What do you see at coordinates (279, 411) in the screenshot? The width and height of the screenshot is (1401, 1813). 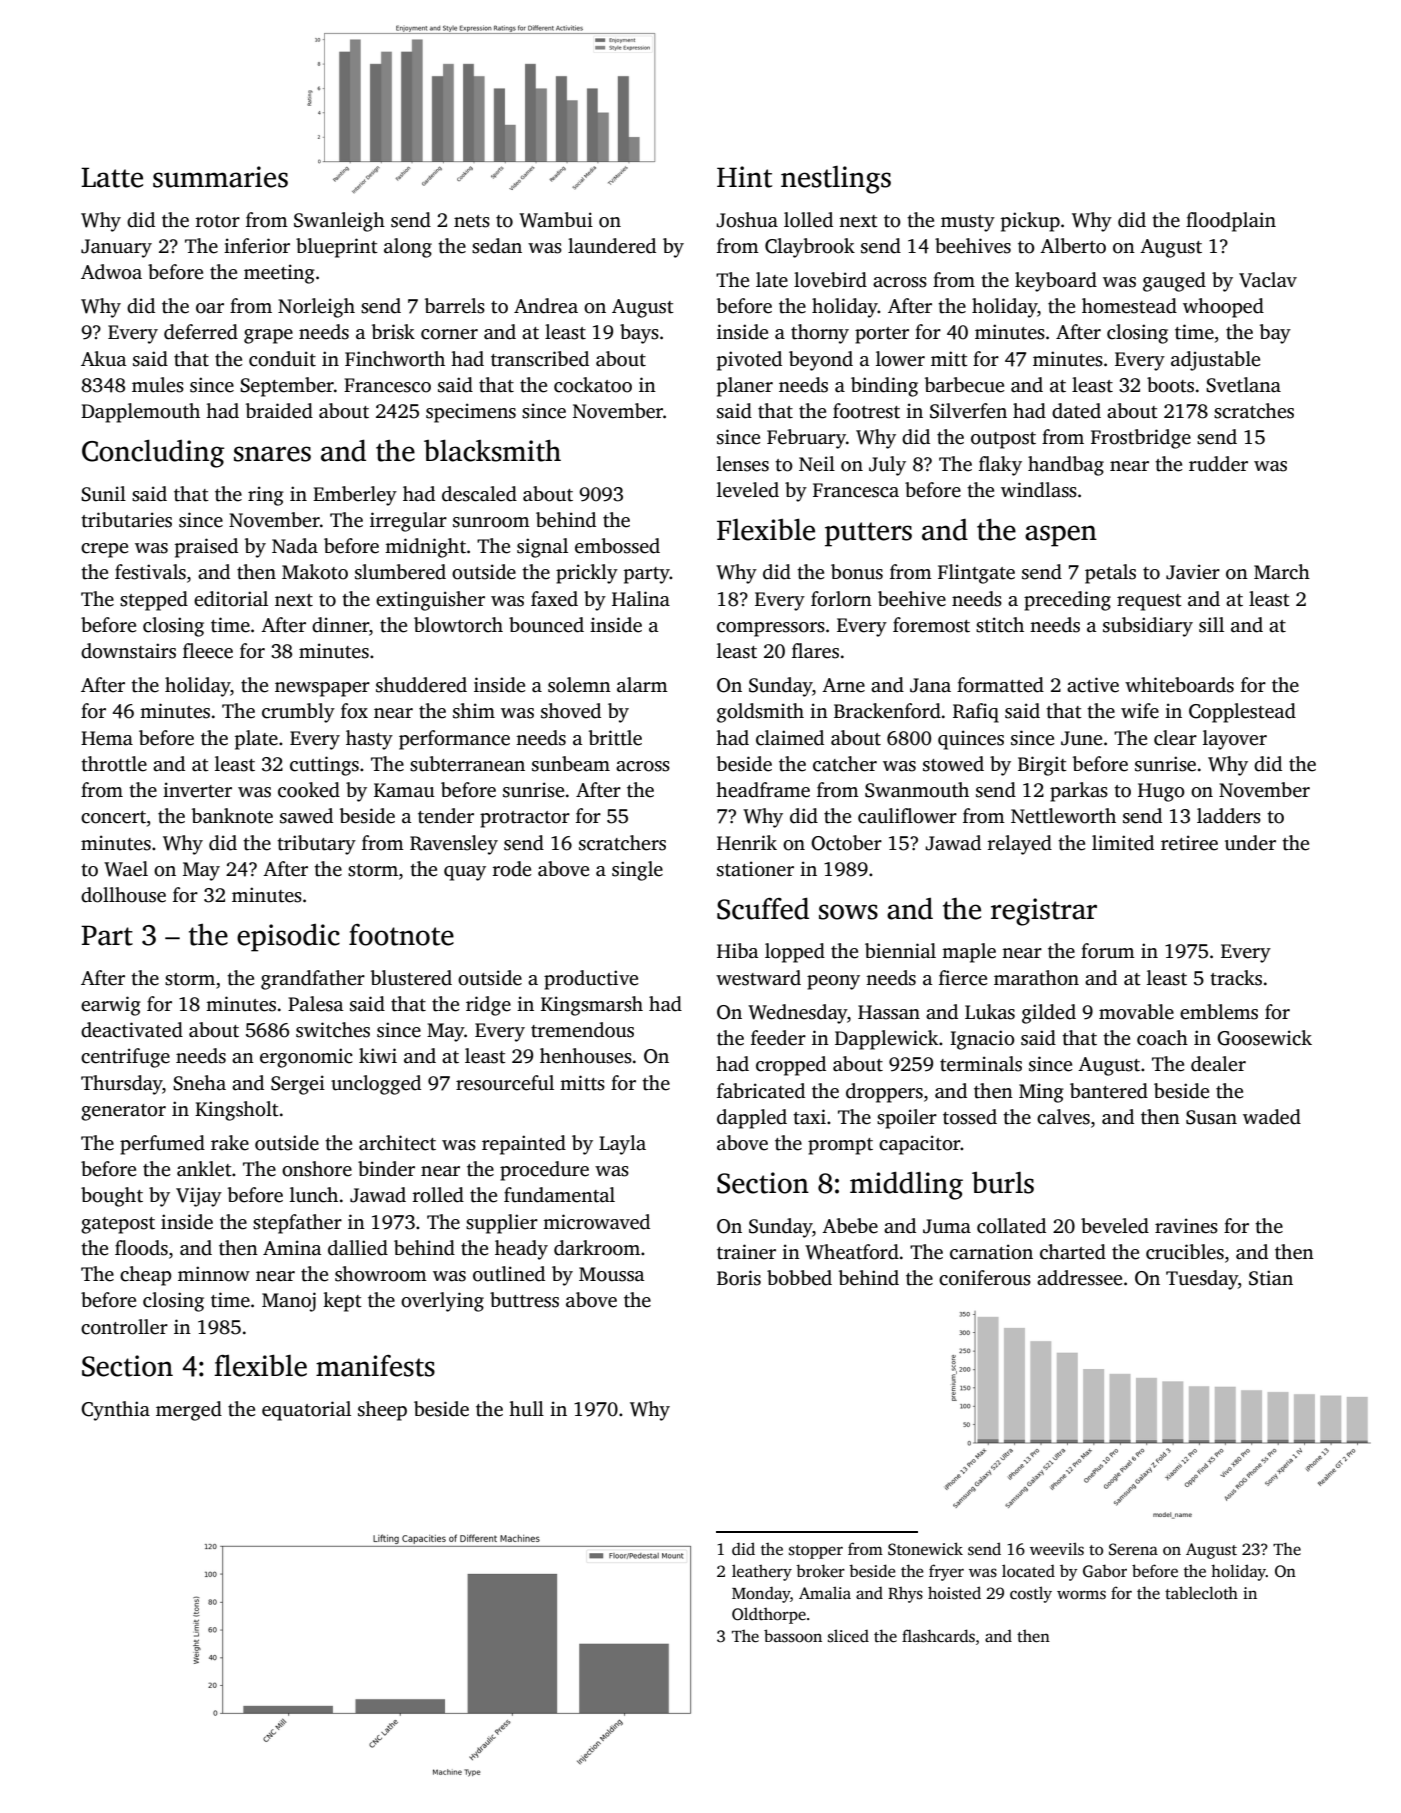 I see `braided` at bounding box center [279, 411].
